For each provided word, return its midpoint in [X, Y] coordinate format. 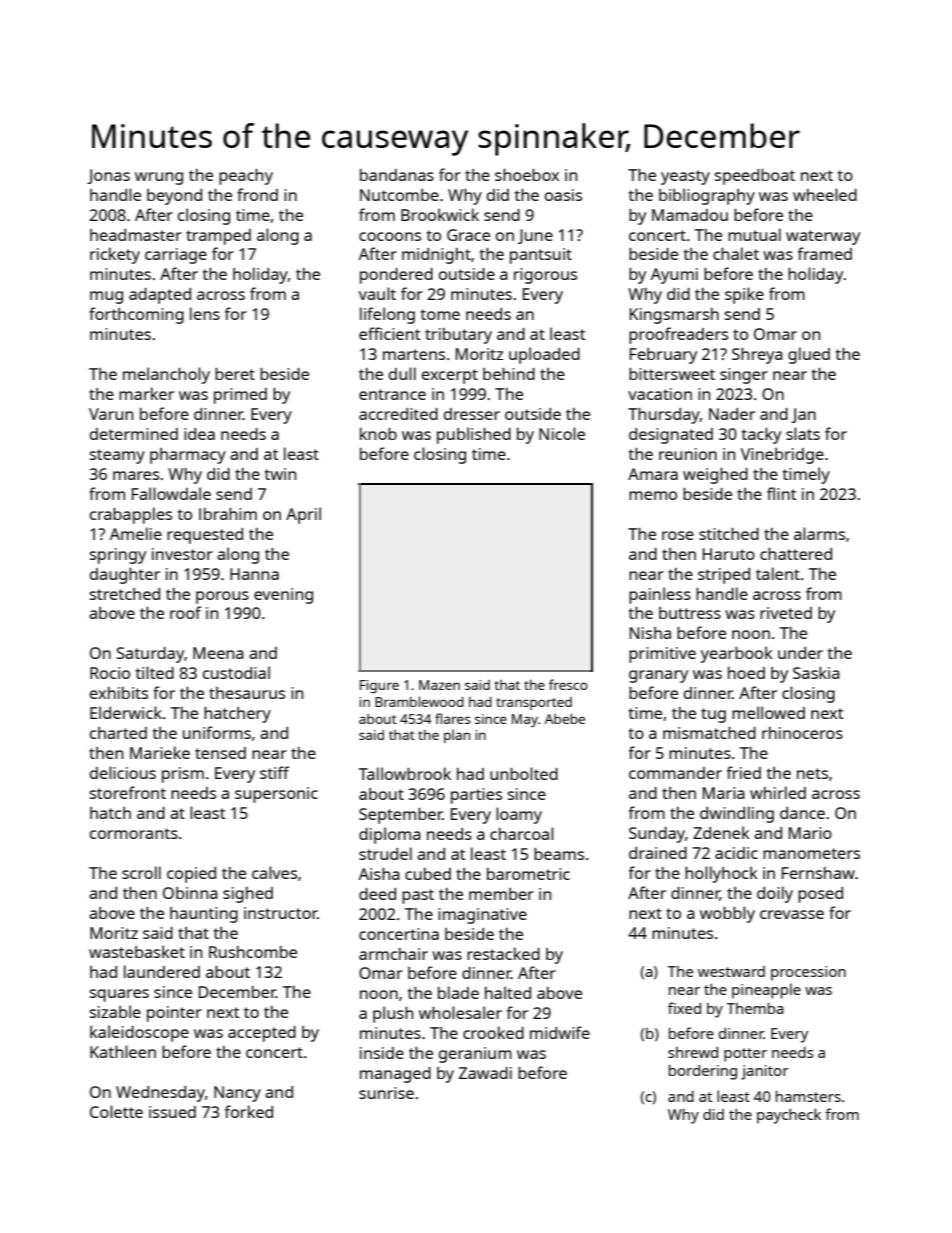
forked [249, 1111]
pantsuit [541, 256]
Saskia [816, 672]
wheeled [825, 194]
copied [191, 875]
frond [257, 194]
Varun [111, 414]
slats [803, 433]
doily [775, 894]
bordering [703, 1072]
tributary [458, 336]
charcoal [522, 833]
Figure [379, 686]
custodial [236, 672]
